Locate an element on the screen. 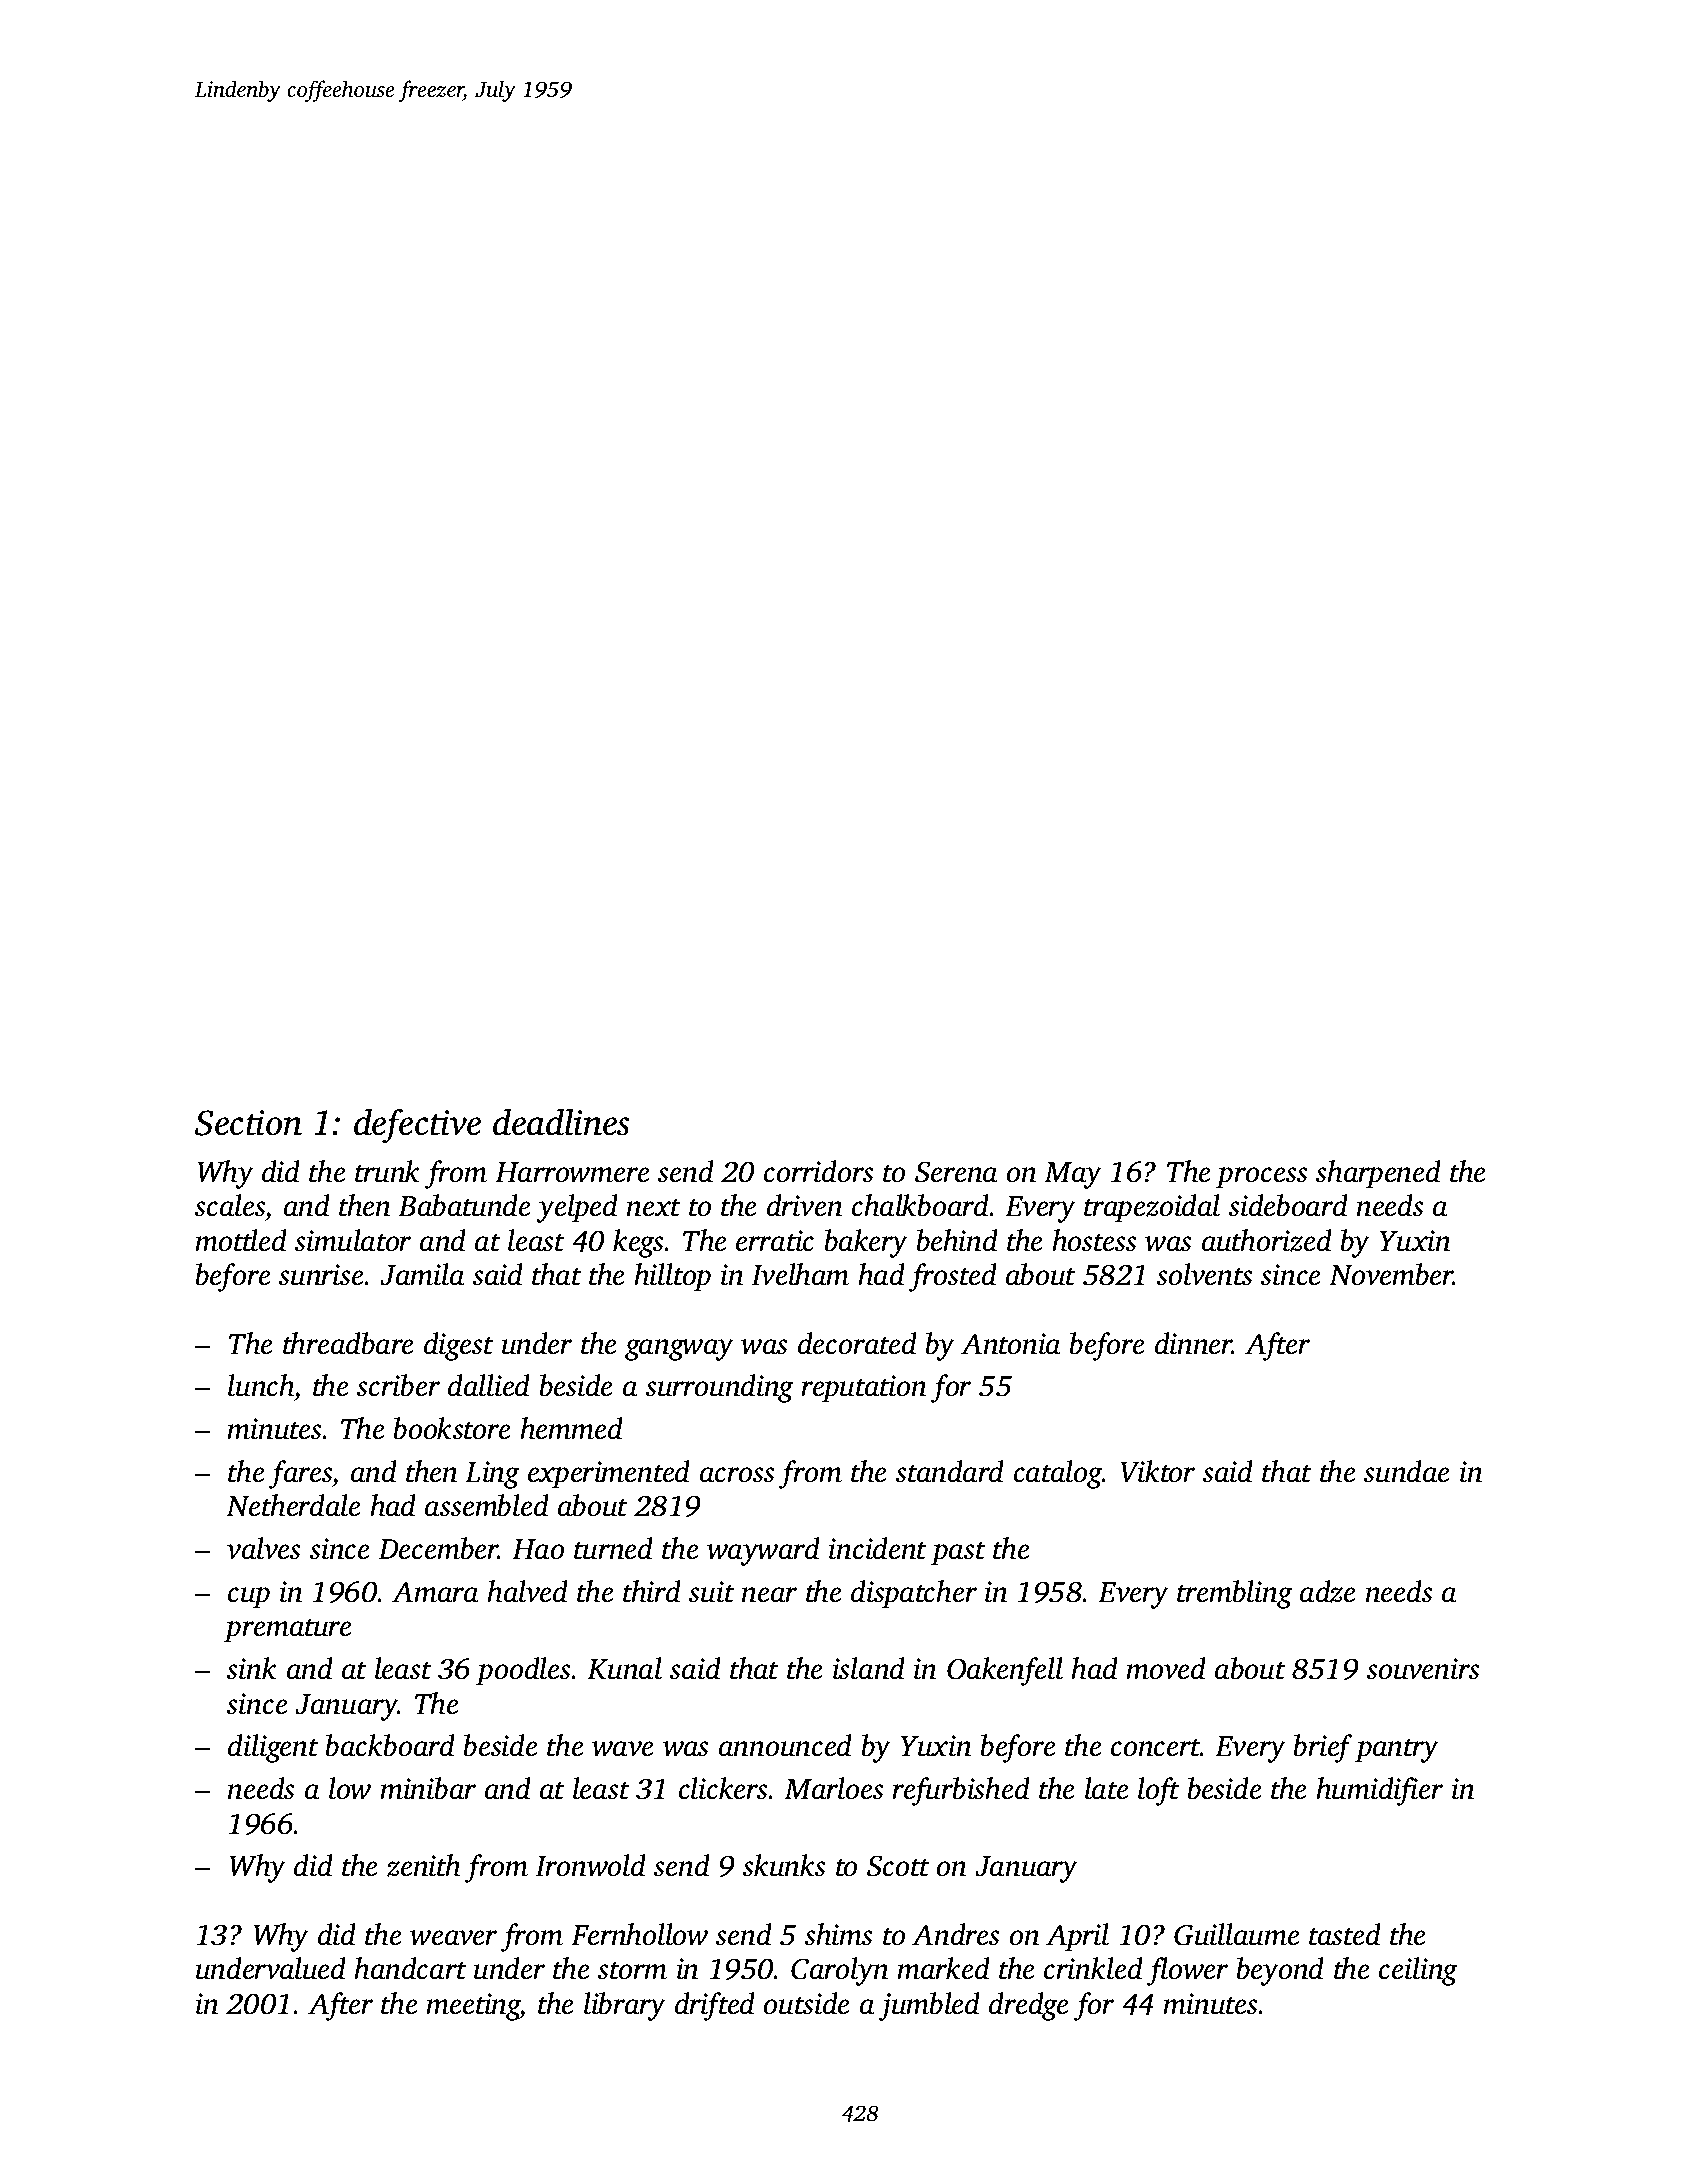  sharpened is located at coordinates (1378, 1174).
